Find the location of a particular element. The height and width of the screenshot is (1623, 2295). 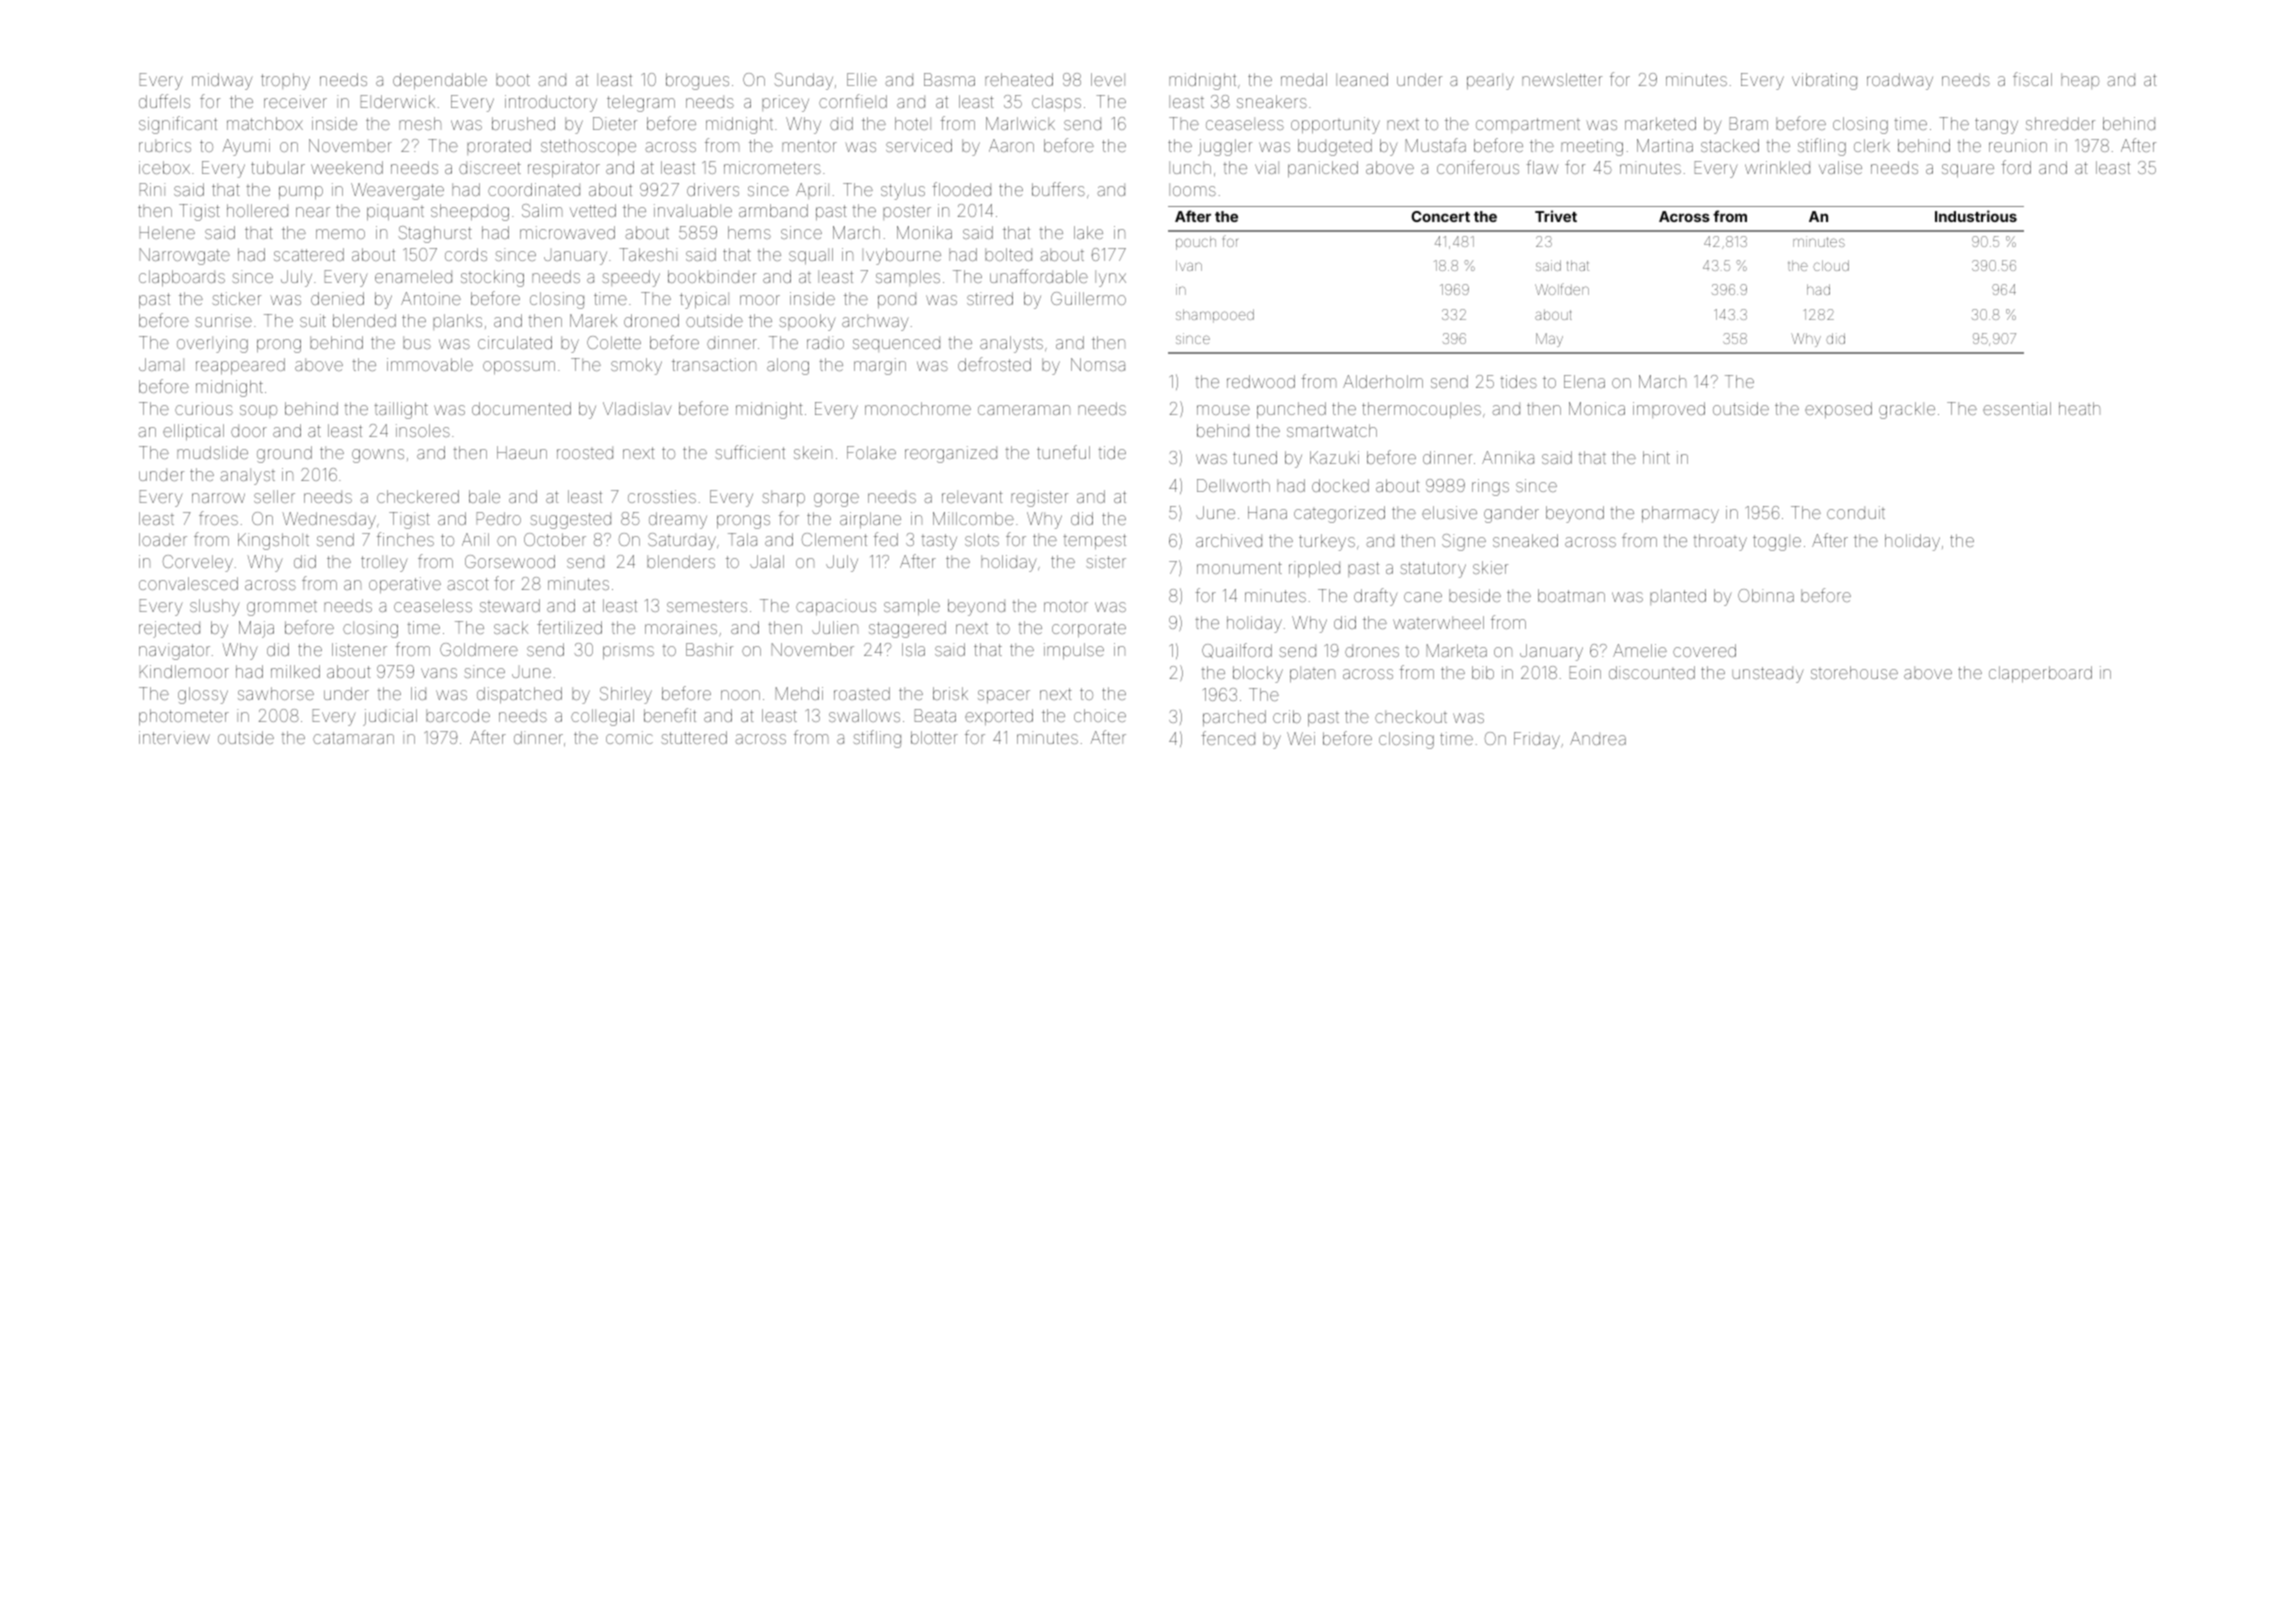

fiscal is located at coordinates (2032, 79).
